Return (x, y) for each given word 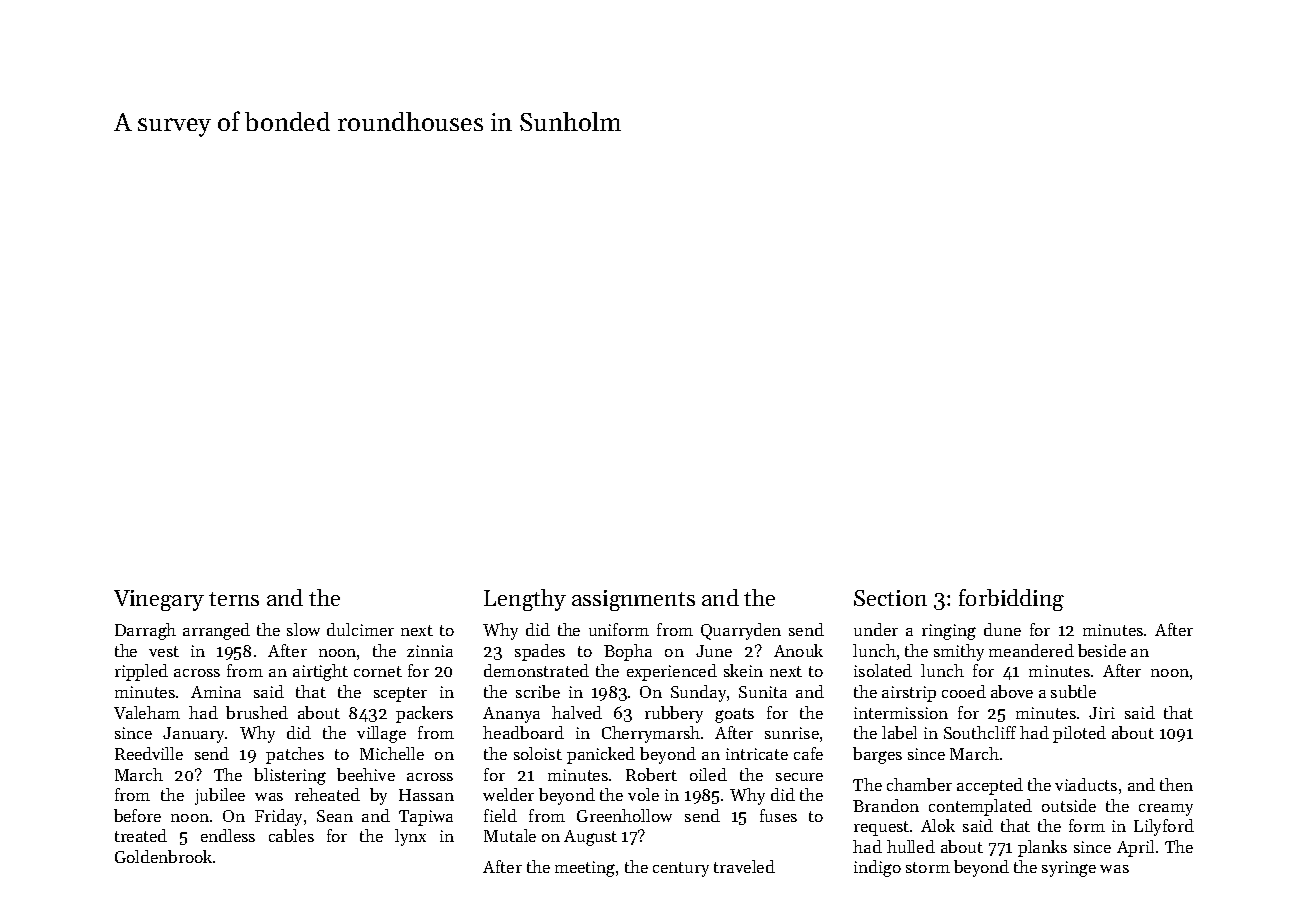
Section (890, 598)
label (899, 732)
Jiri (1102, 713)
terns (234, 599)
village (381, 734)
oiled (708, 774)
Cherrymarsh (651, 734)
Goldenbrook (163, 856)
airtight (320, 672)
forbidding (1011, 600)
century (681, 869)
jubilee (220, 796)
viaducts (1086, 784)
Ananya (511, 715)
